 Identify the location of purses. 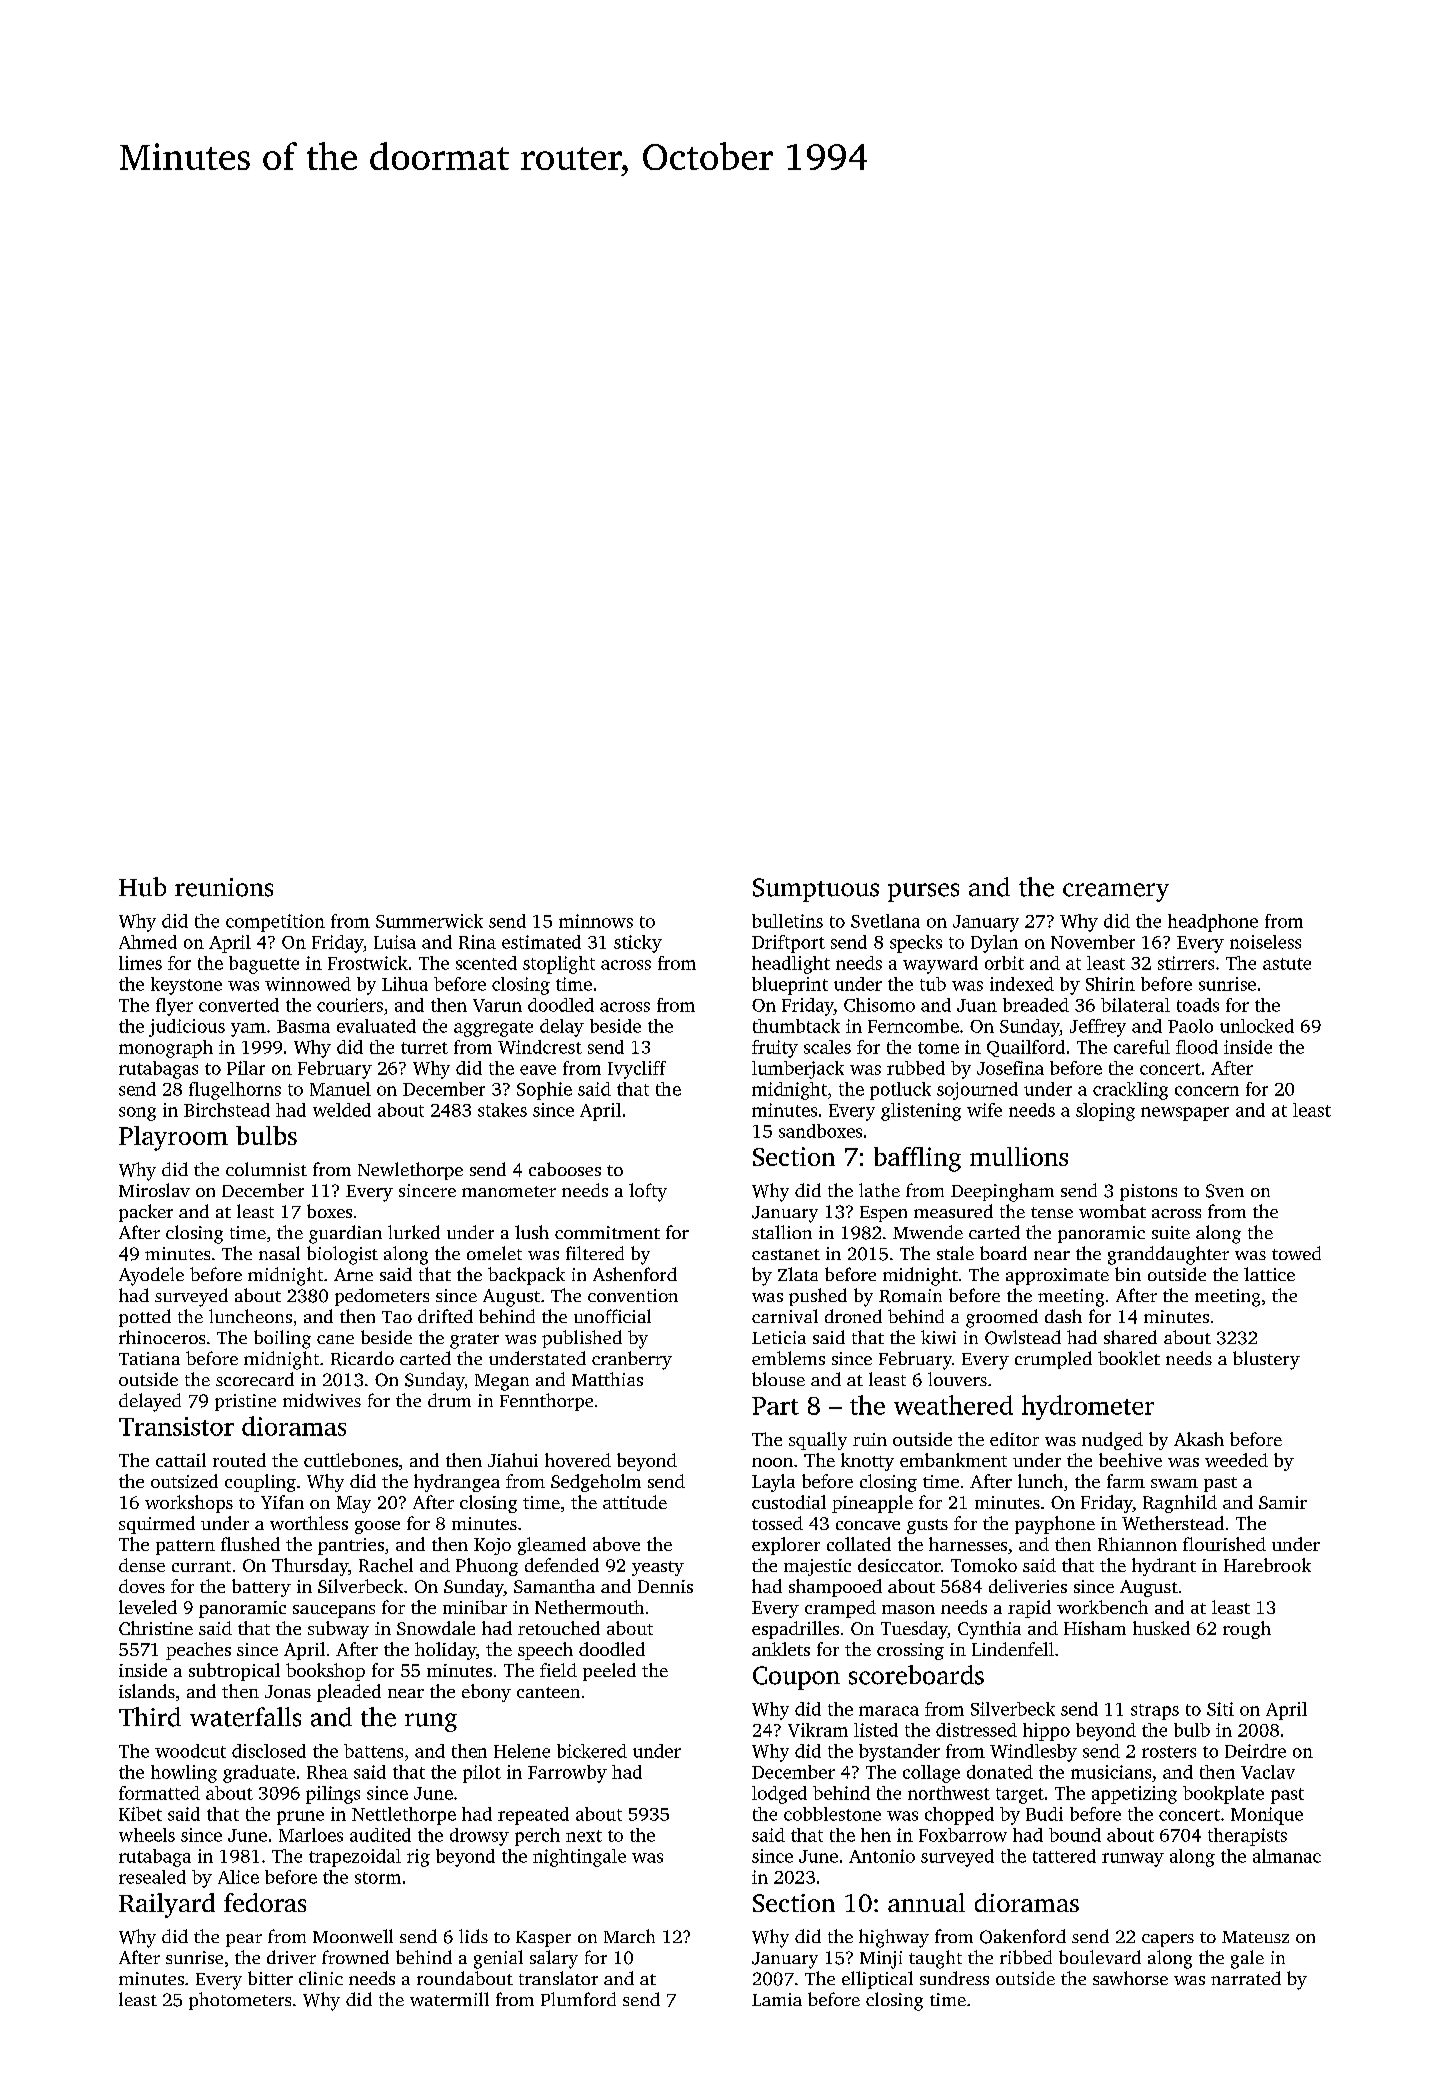
(923, 892).
